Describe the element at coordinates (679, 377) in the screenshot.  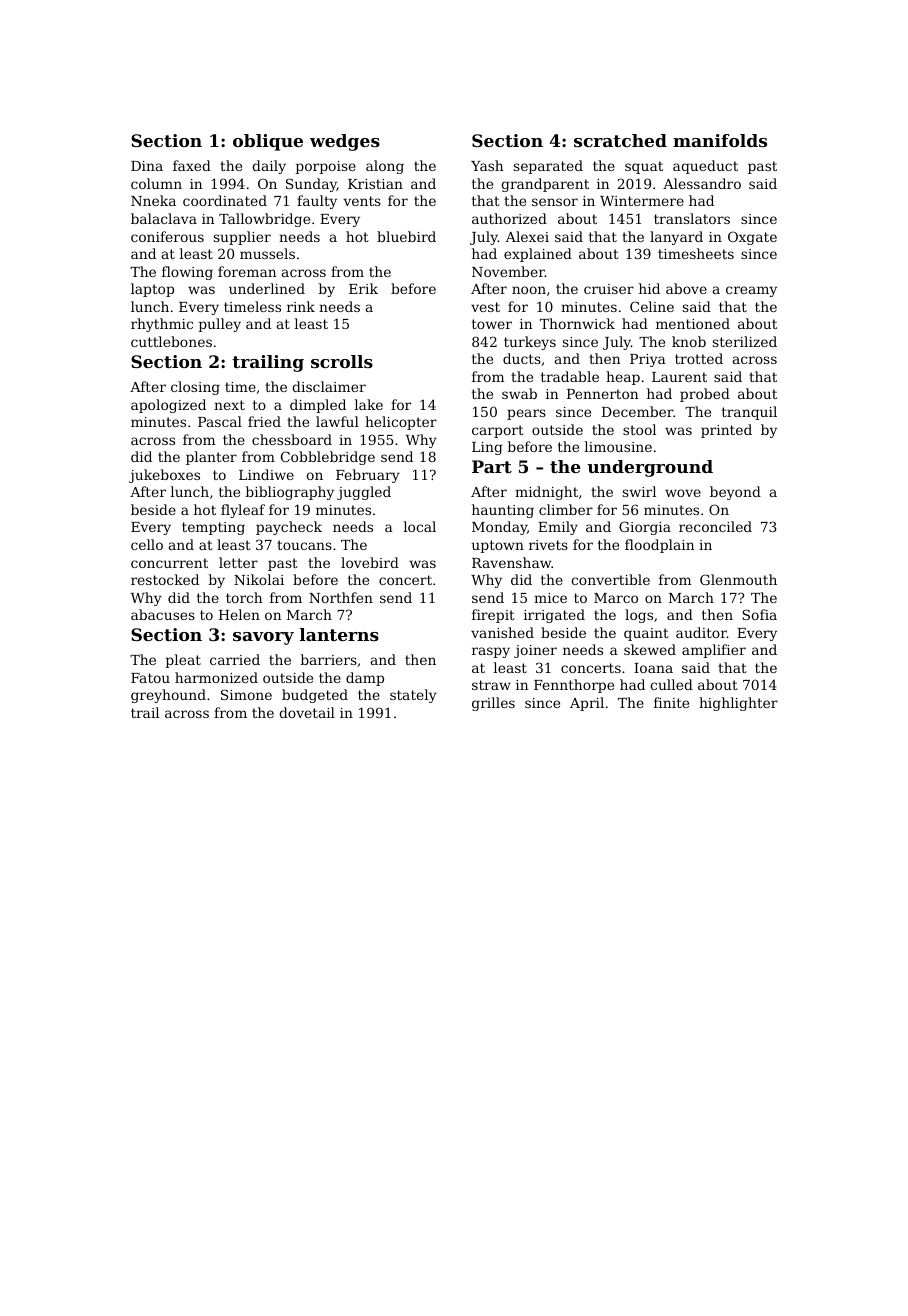
I see `Laurent` at that location.
